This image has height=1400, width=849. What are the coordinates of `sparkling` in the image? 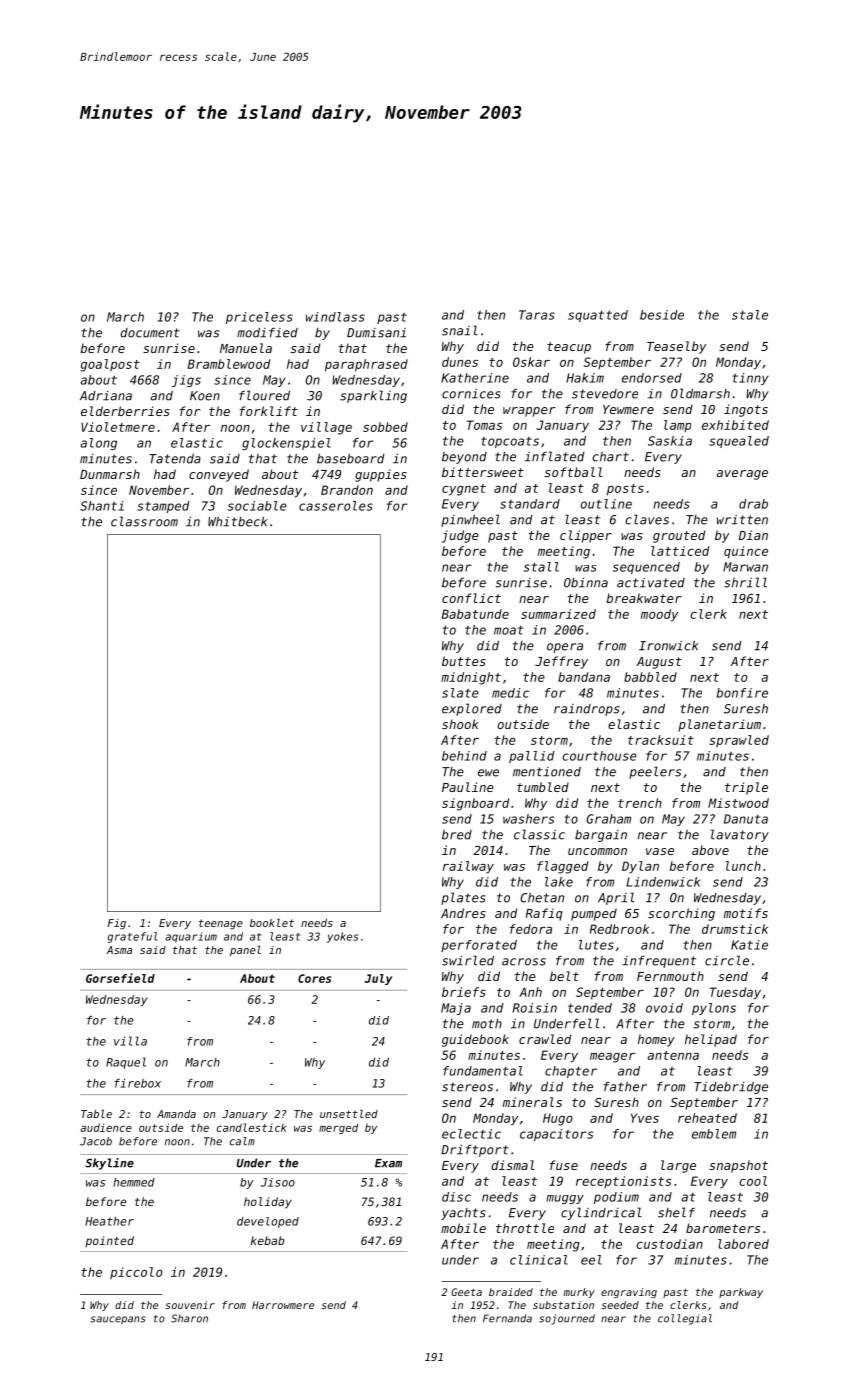 It's located at (373, 396).
